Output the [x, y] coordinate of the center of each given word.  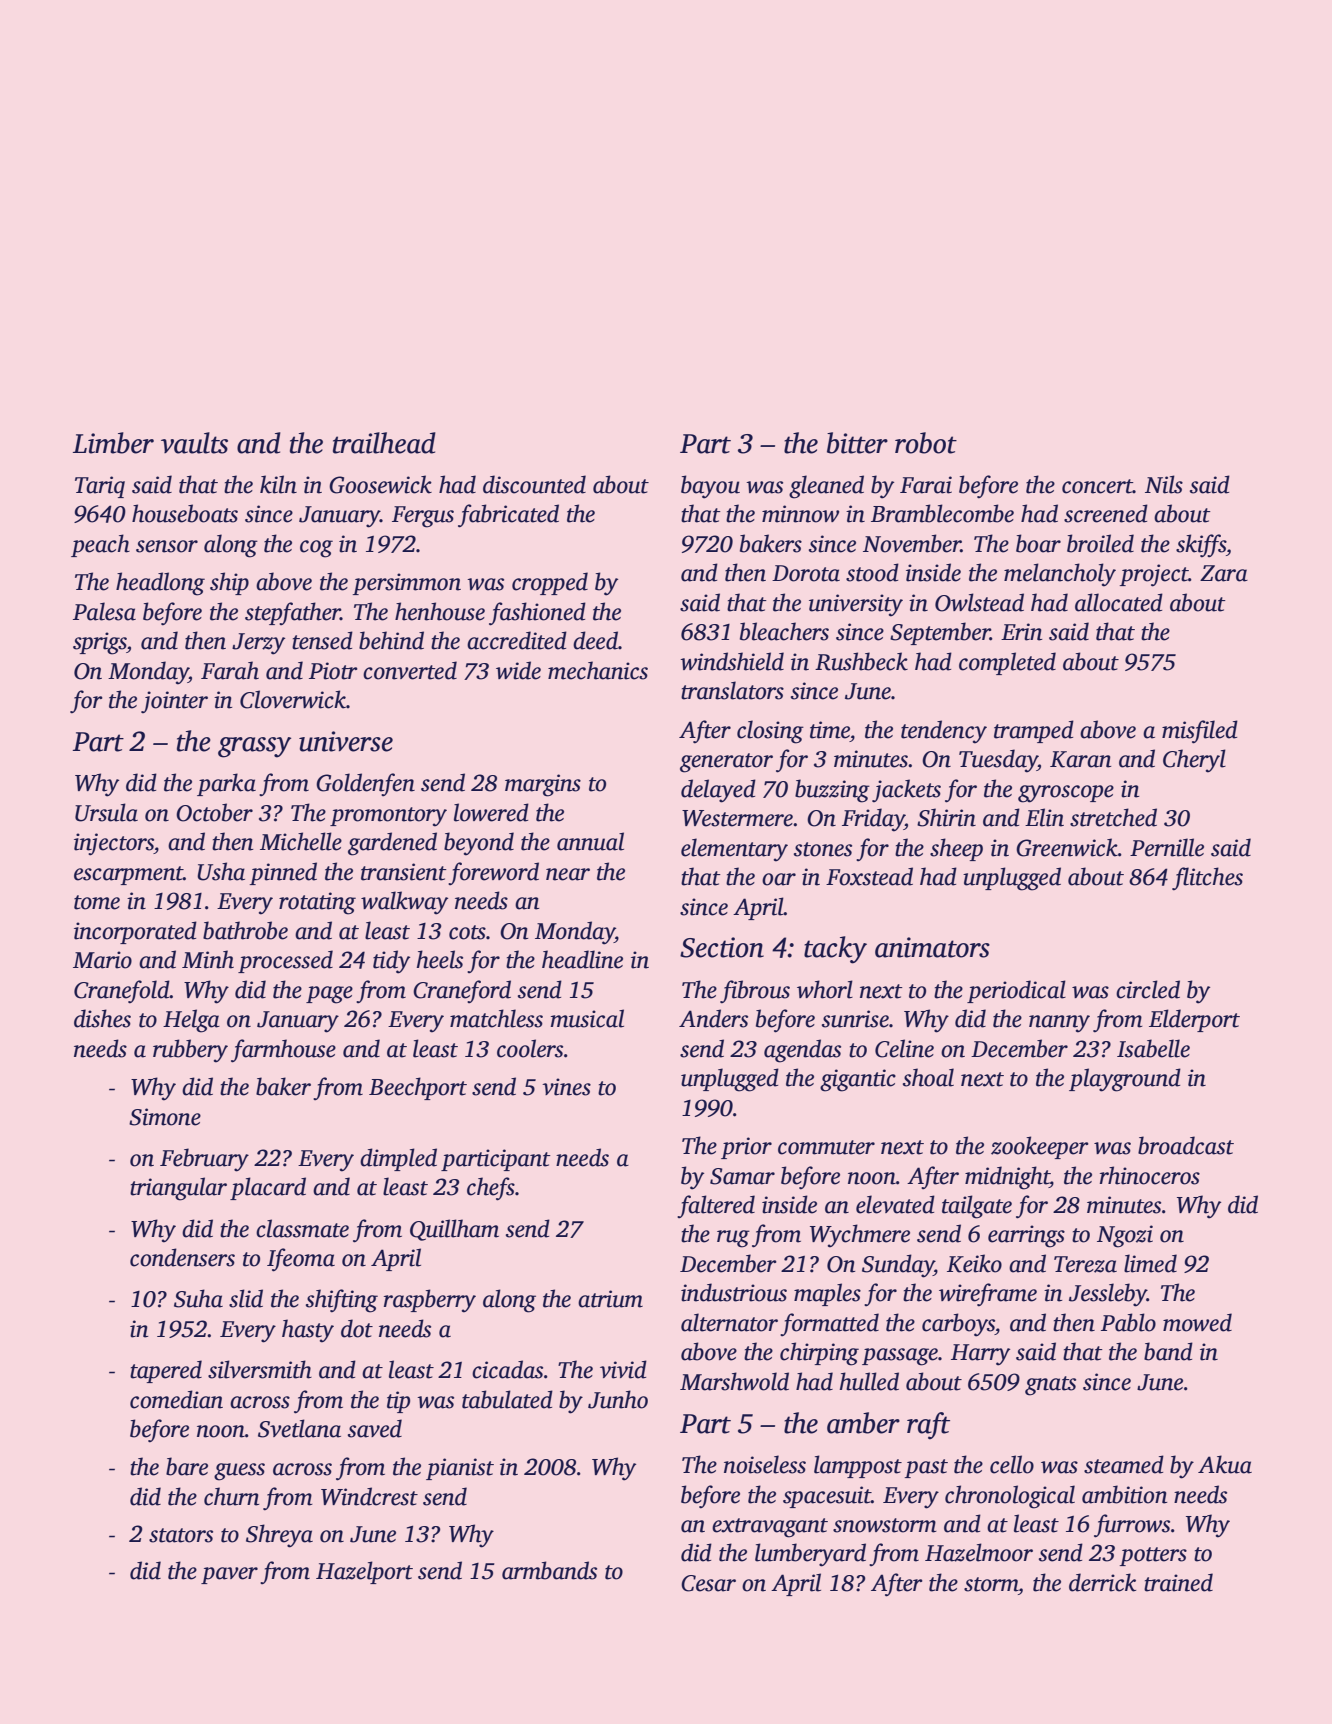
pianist [460, 1469]
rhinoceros [1150, 1175]
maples [827, 1294]
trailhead [384, 443]
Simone [165, 1117]
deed [595, 640]
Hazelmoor [979, 1552]
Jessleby [1108, 1295]
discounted [534, 484]
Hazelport [364, 1572]
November [912, 543]
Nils [1164, 484]
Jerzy [258, 644]
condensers [182, 1257]
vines [566, 1087]
